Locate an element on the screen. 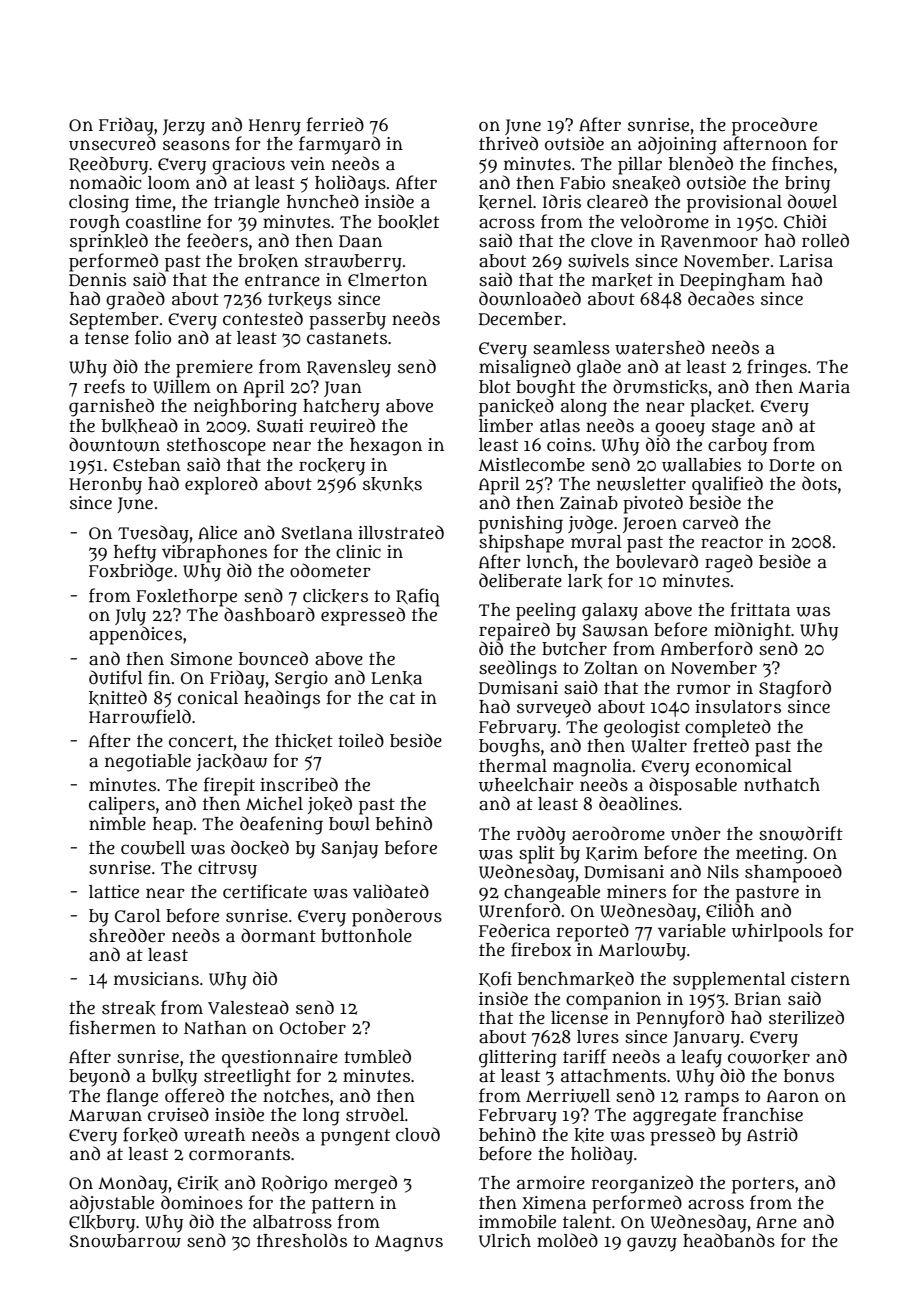 The height and width of the screenshot is (1308, 924). illustrated is located at coordinates (401, 532).
